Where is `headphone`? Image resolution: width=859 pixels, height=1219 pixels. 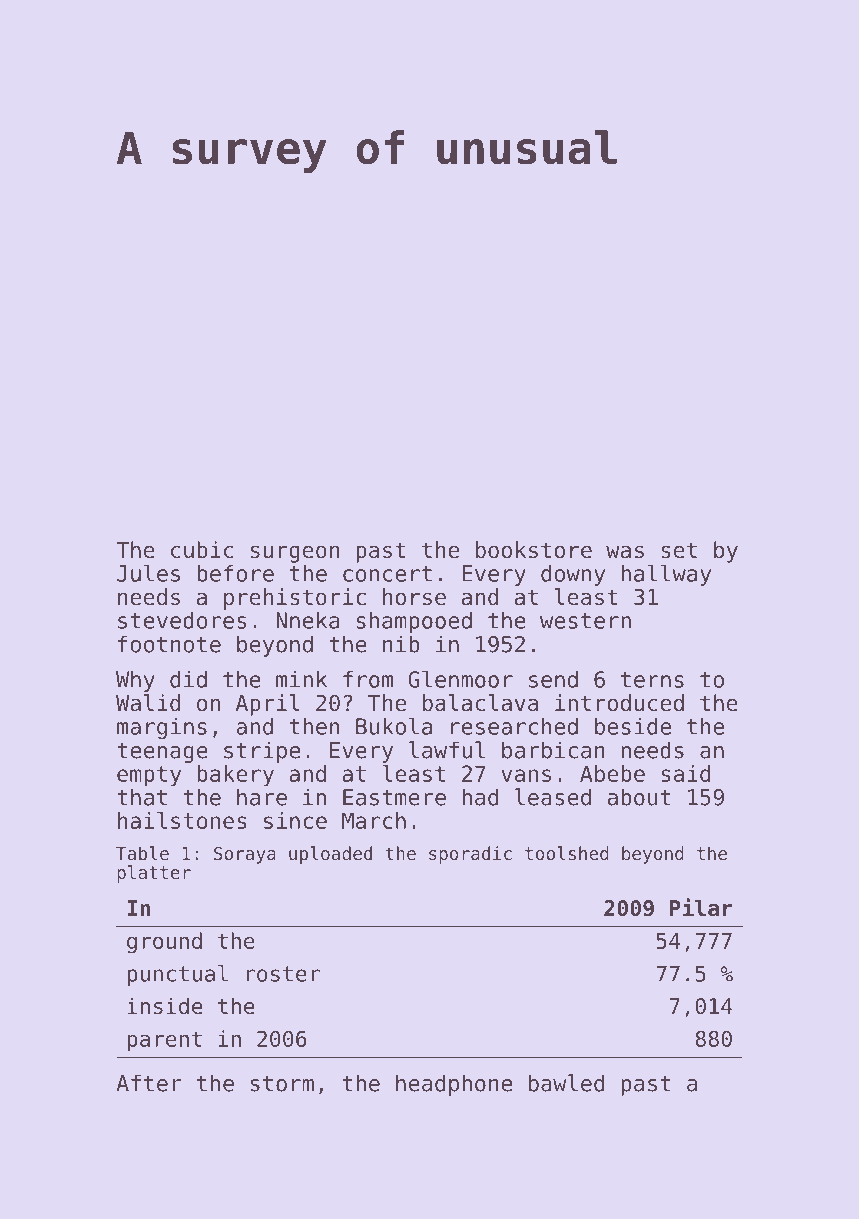 headphone is located at coordinates (454, 1085).
